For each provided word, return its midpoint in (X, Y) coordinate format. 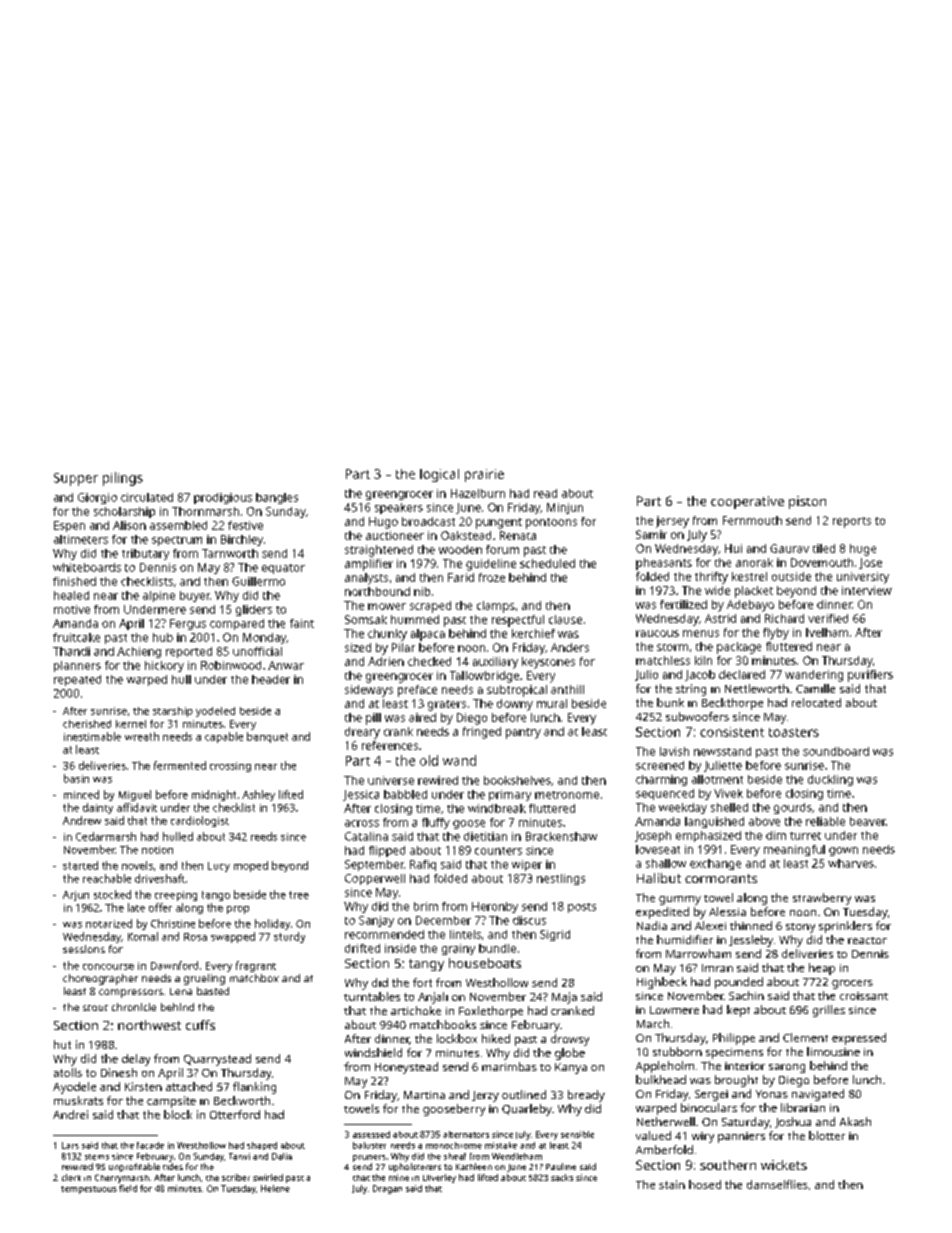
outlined (524, 1094)
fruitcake (76, 637)
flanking (254, 1088)
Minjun (565, 508)
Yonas (772, 1094)
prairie (484, 475)
